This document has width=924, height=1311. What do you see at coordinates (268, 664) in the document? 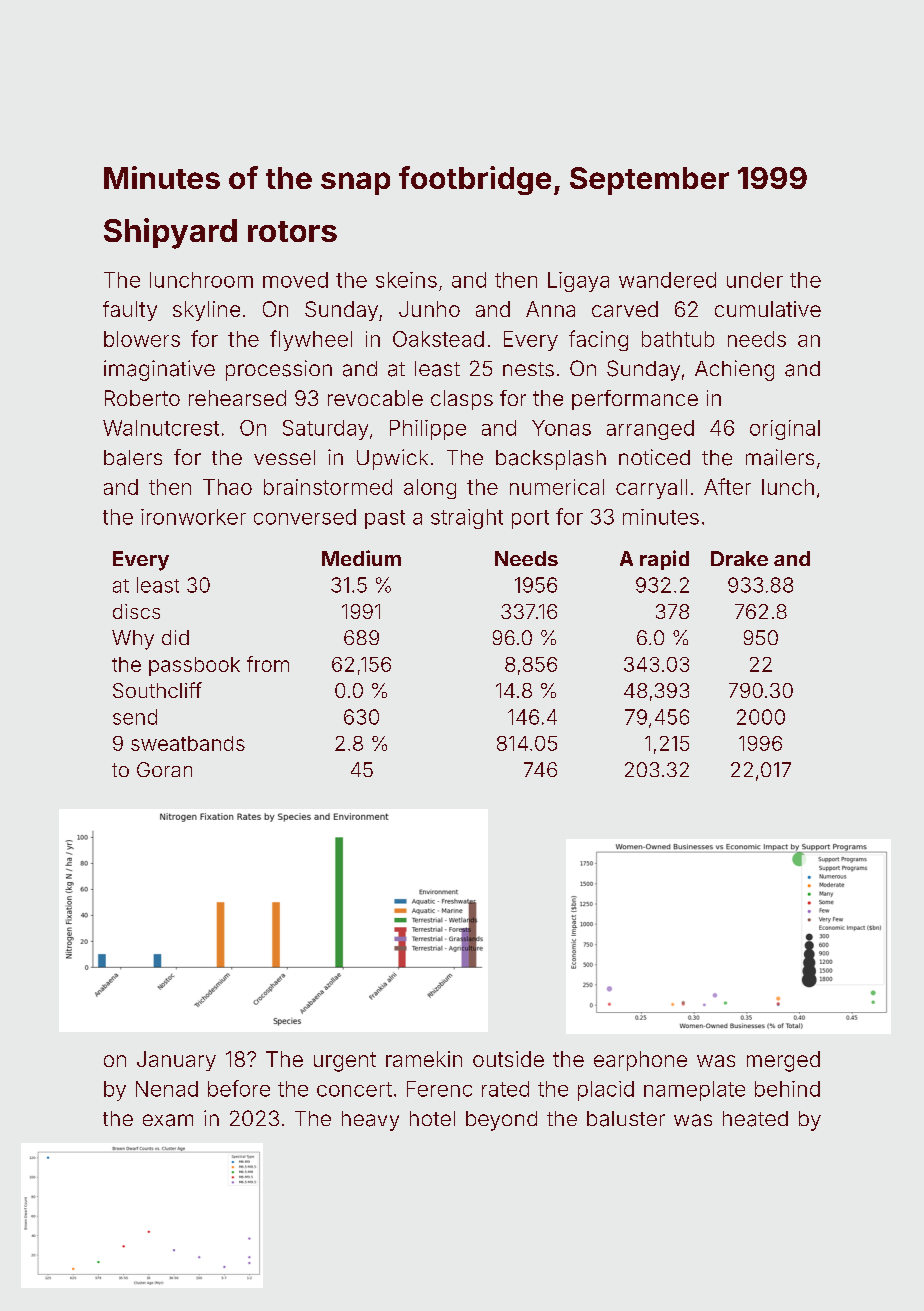
I see `from` at bounding box center [268, 664].
